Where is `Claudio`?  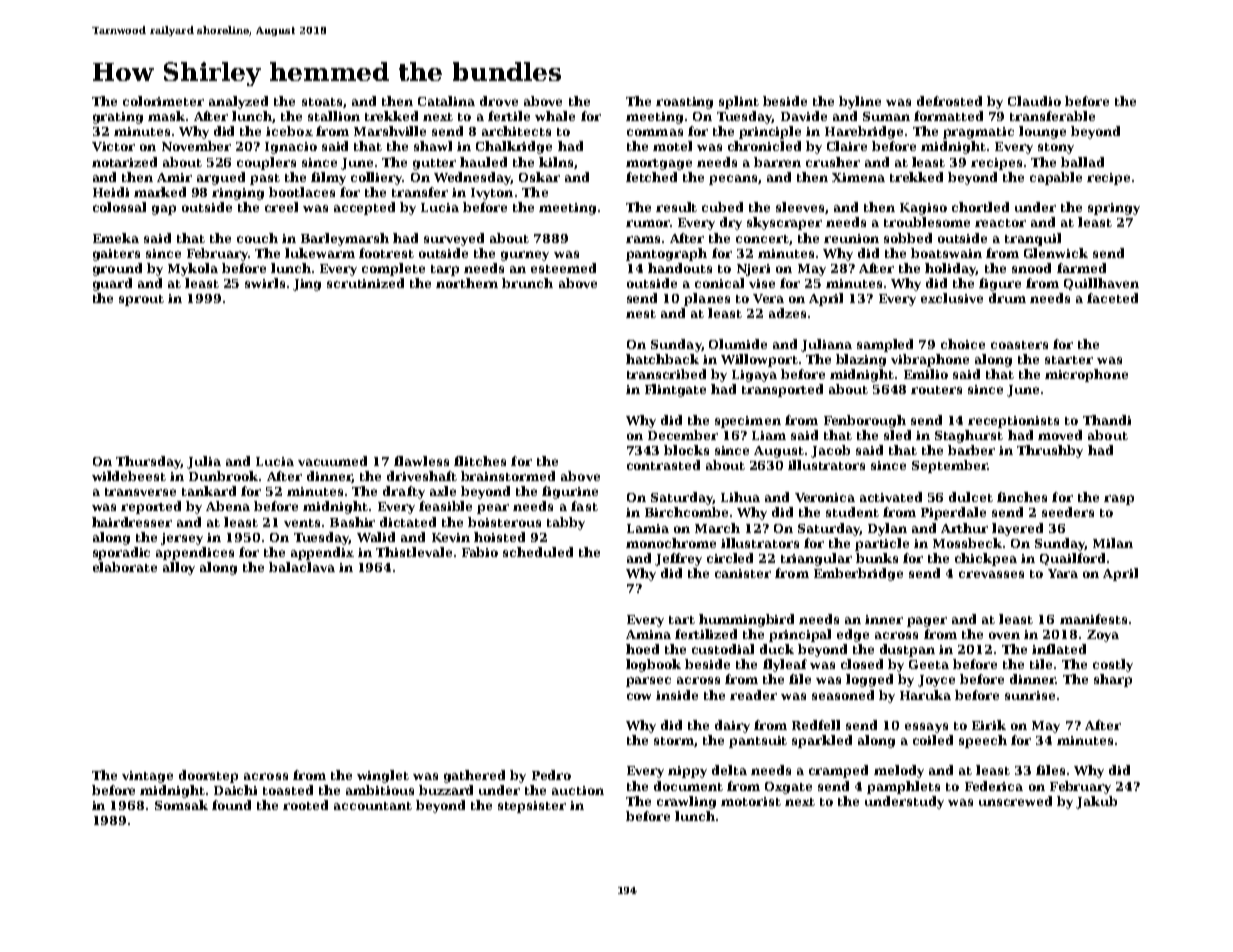
Claudio is located at coordinates (1034, 101).
